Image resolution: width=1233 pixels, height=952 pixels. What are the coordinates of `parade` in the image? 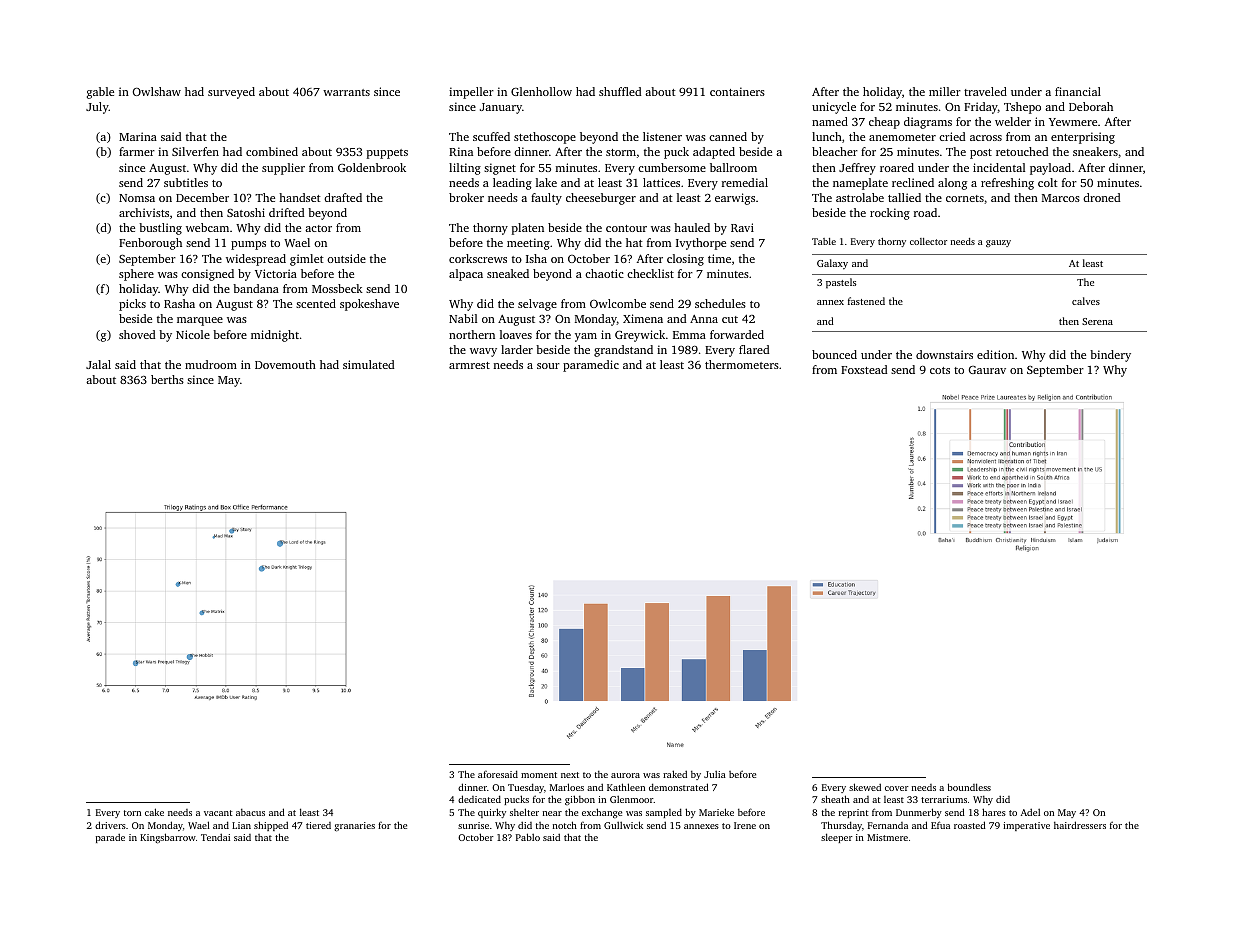 It's located at (110, 838).
